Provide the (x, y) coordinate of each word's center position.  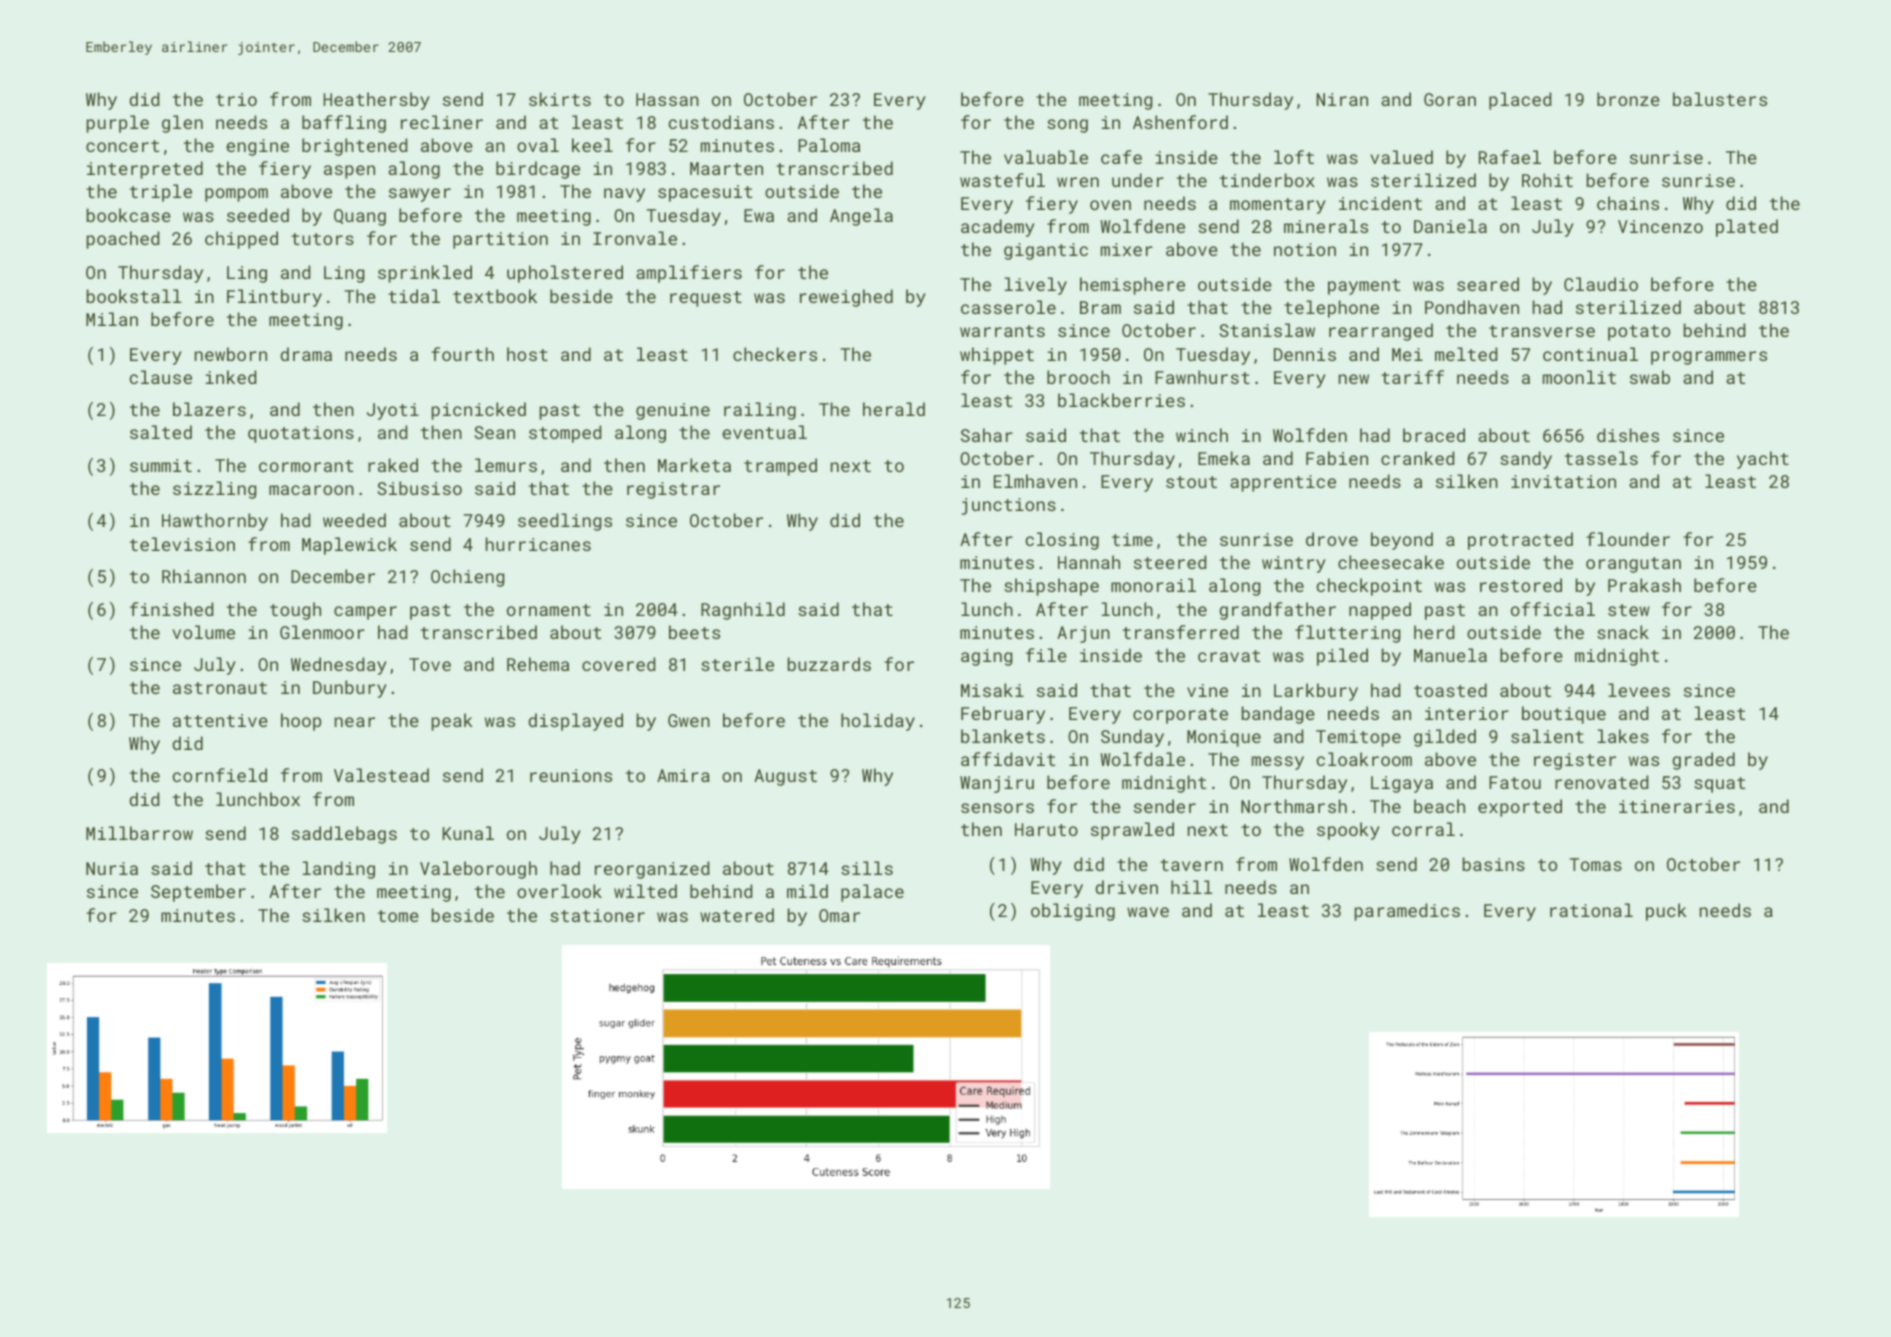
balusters (1720, 99)
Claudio (1601, 284)
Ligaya (1402, 784)
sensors (997, 808)
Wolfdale (1143, 759)
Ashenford (1180, 122)
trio (236, 99)
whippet (997, 356)
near (355, 722)
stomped (565, 434)
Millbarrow (139, 833)
